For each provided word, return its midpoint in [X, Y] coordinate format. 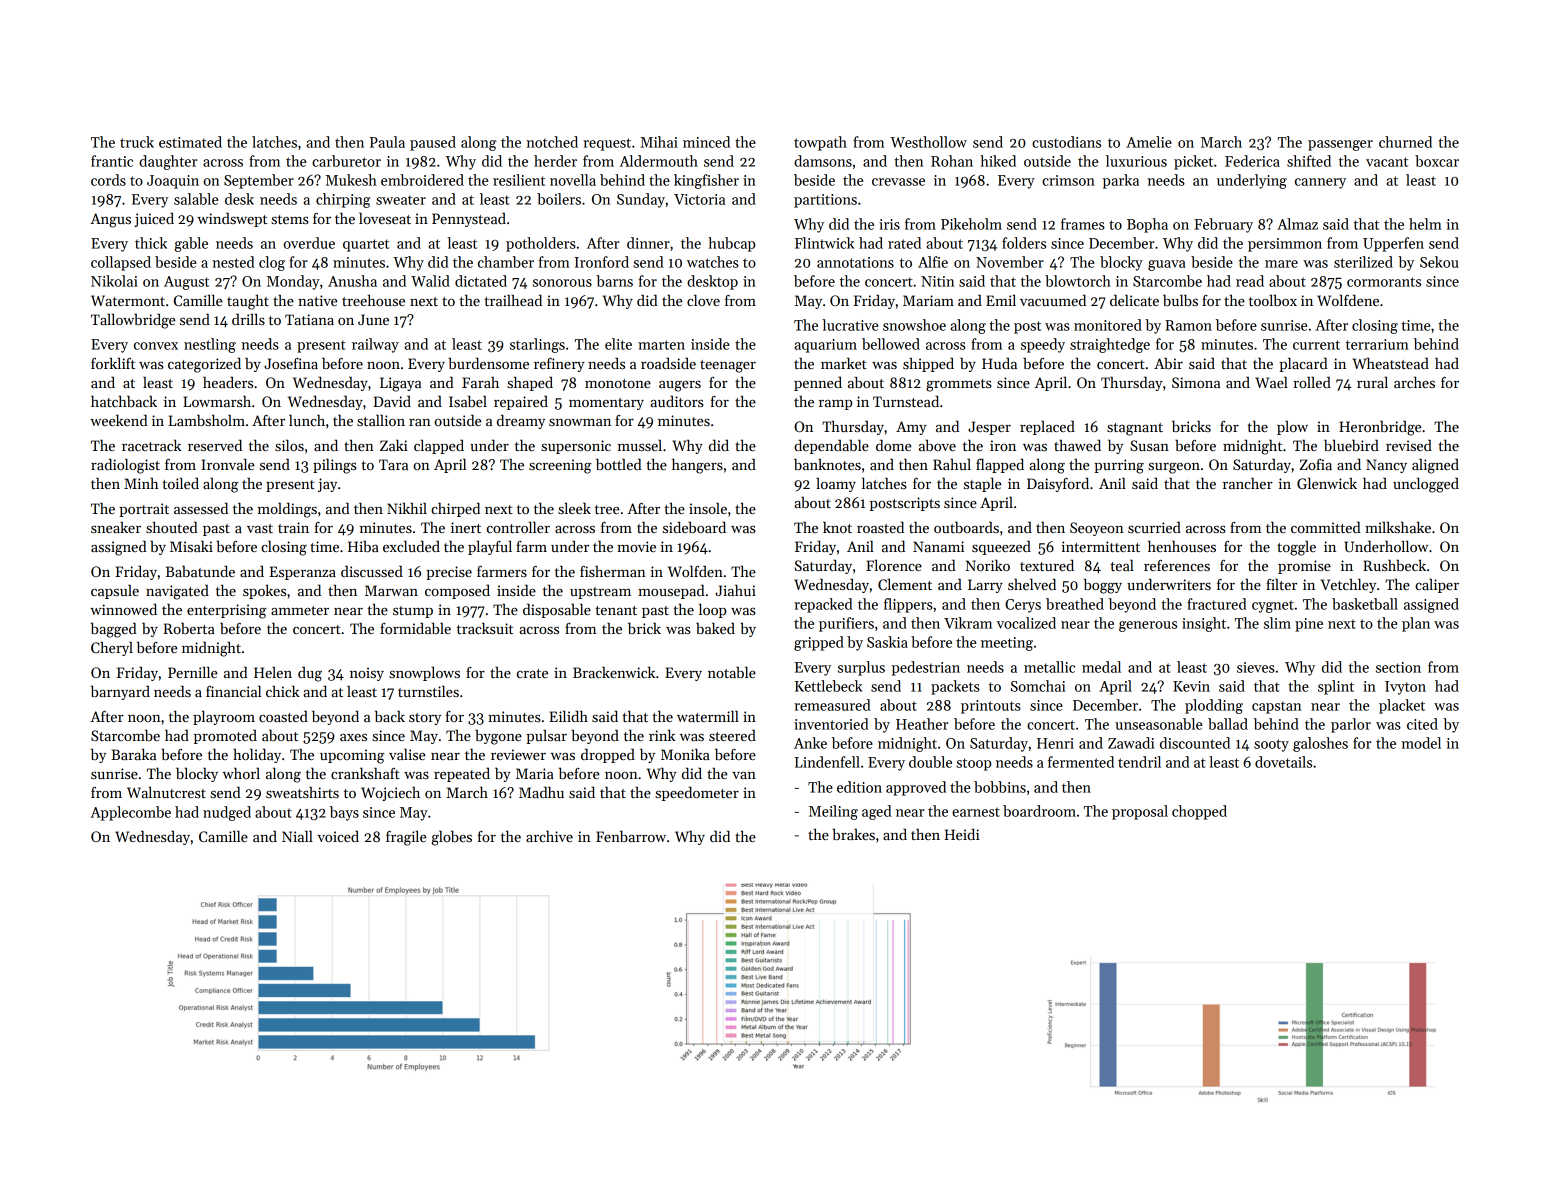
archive [549, 836]
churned [1405, 142]
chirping [343, 200]
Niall [297, 836]
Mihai [659, 142]
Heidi [962, 834]
